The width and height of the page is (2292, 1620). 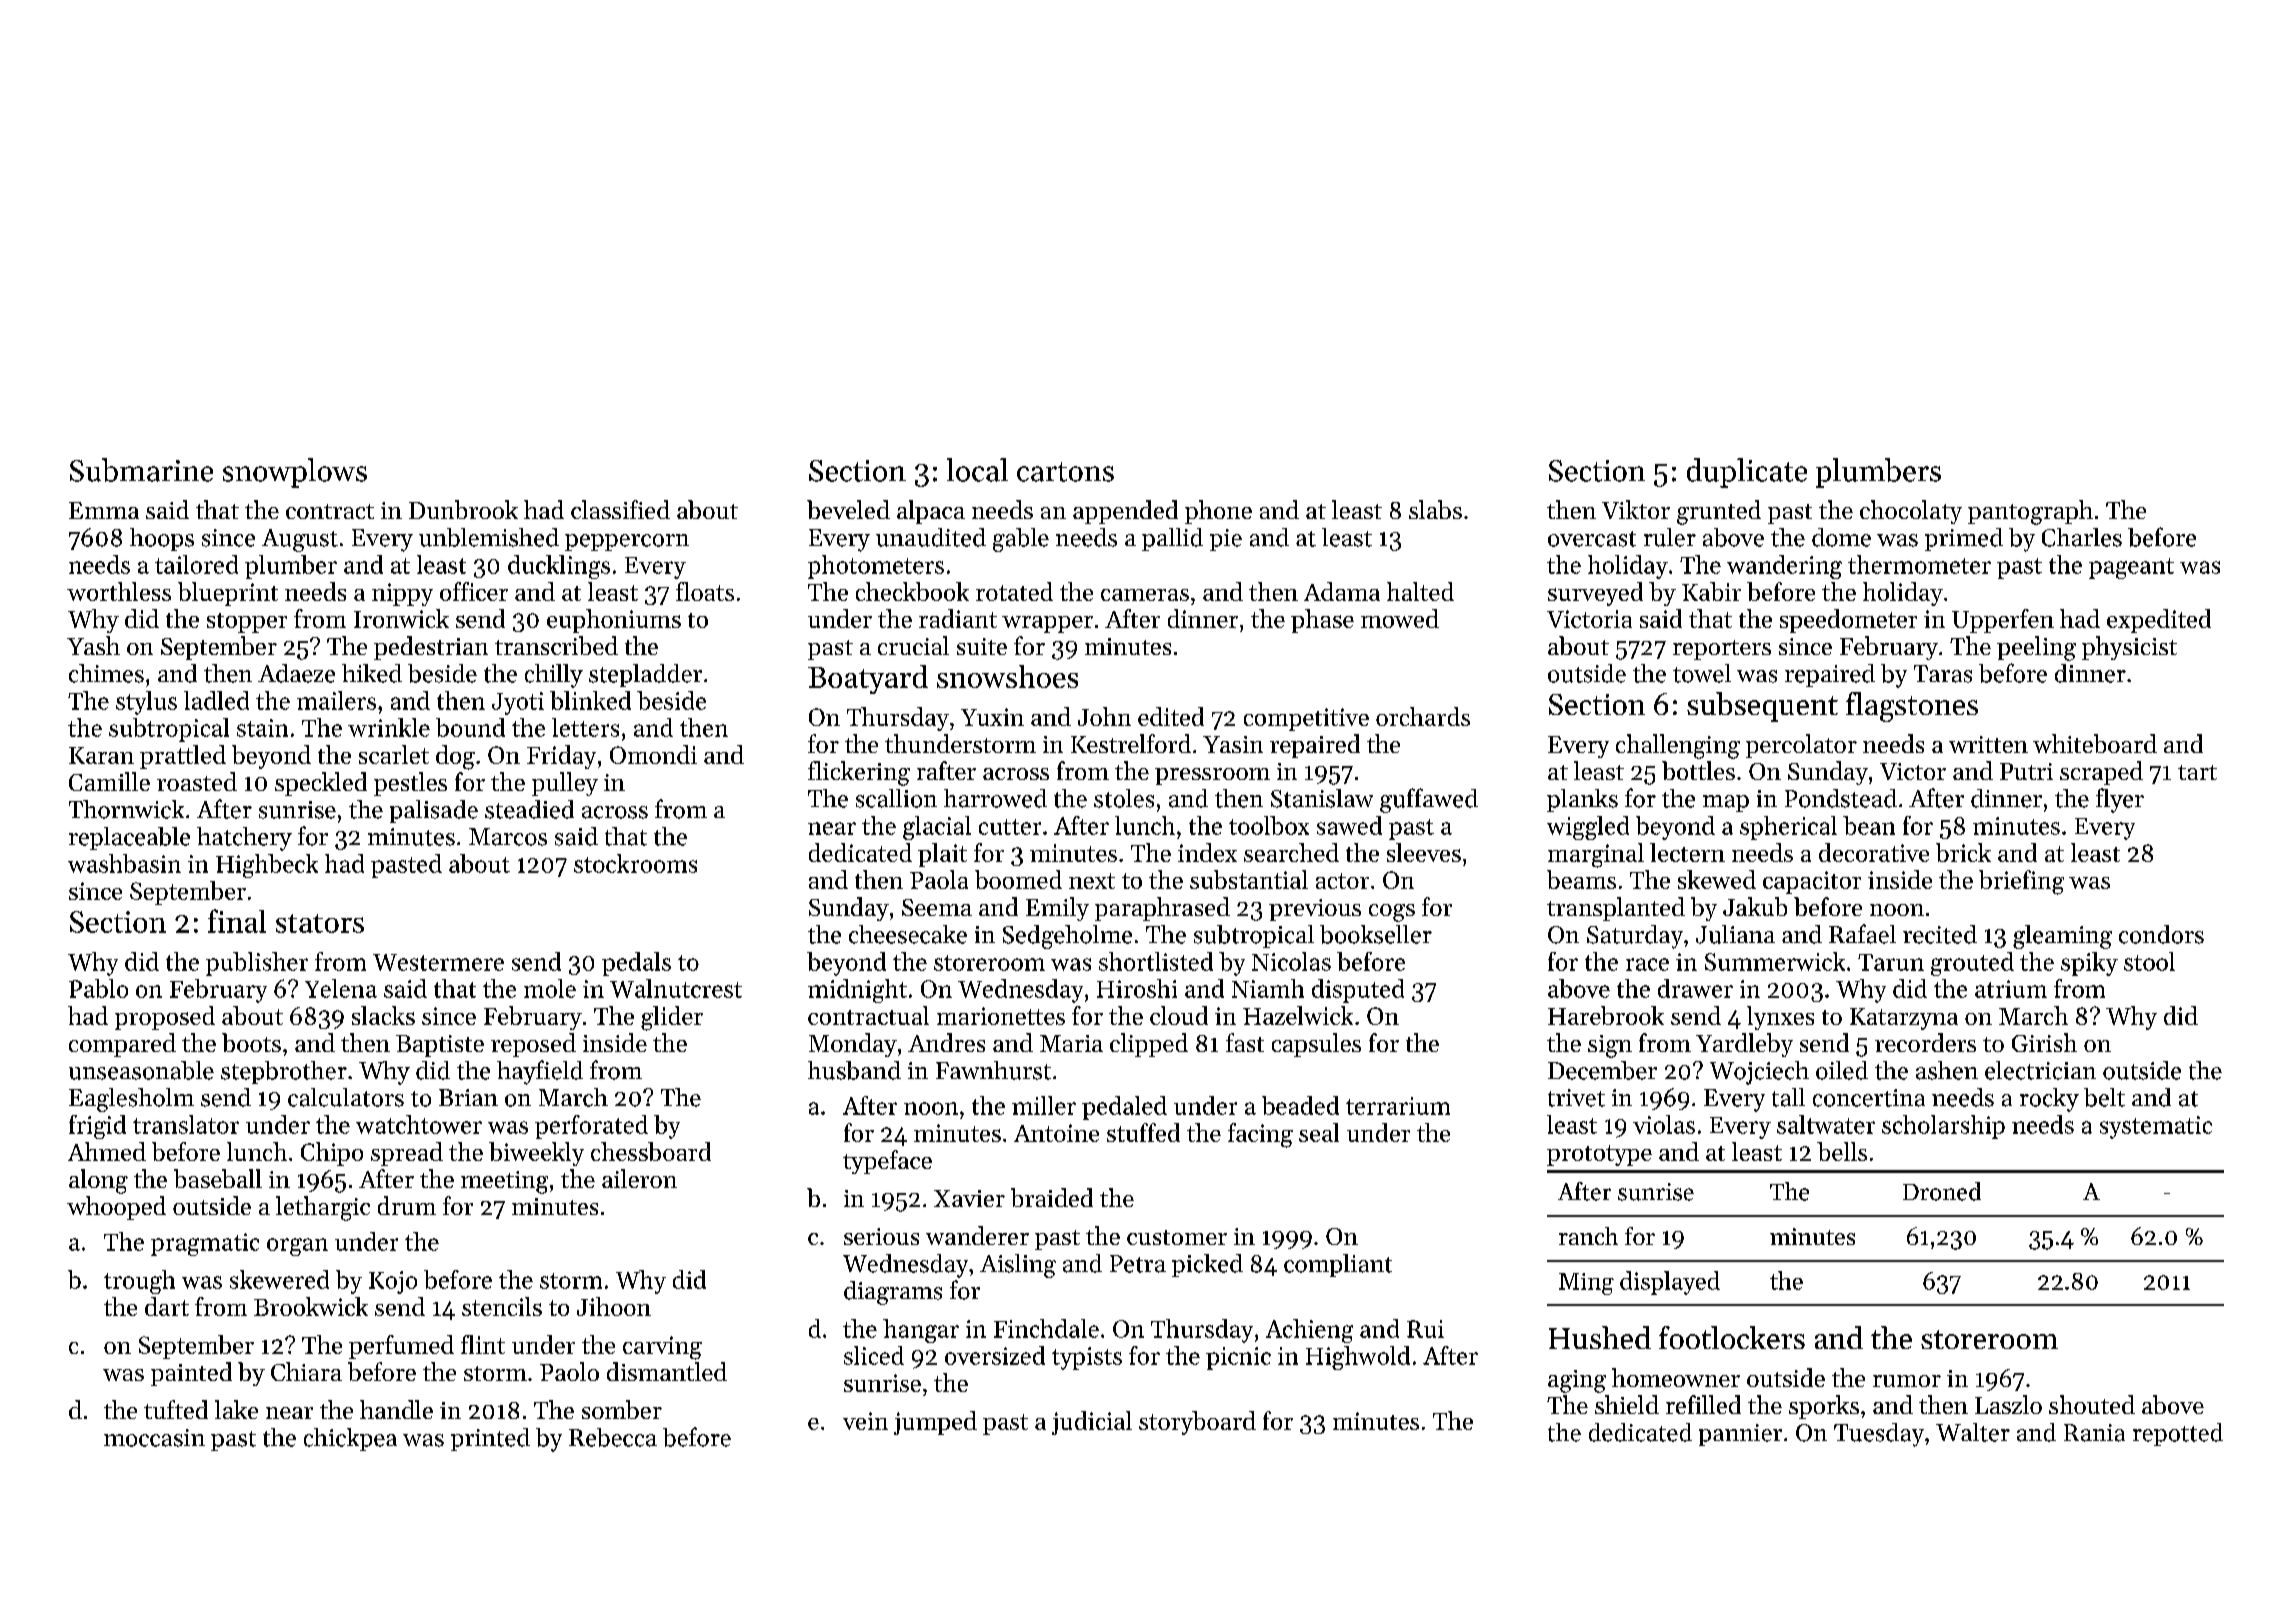 What do you see at coordinates (1842, 1151) in the page?
I see `bells` at bounding box center [1842, 1151].
